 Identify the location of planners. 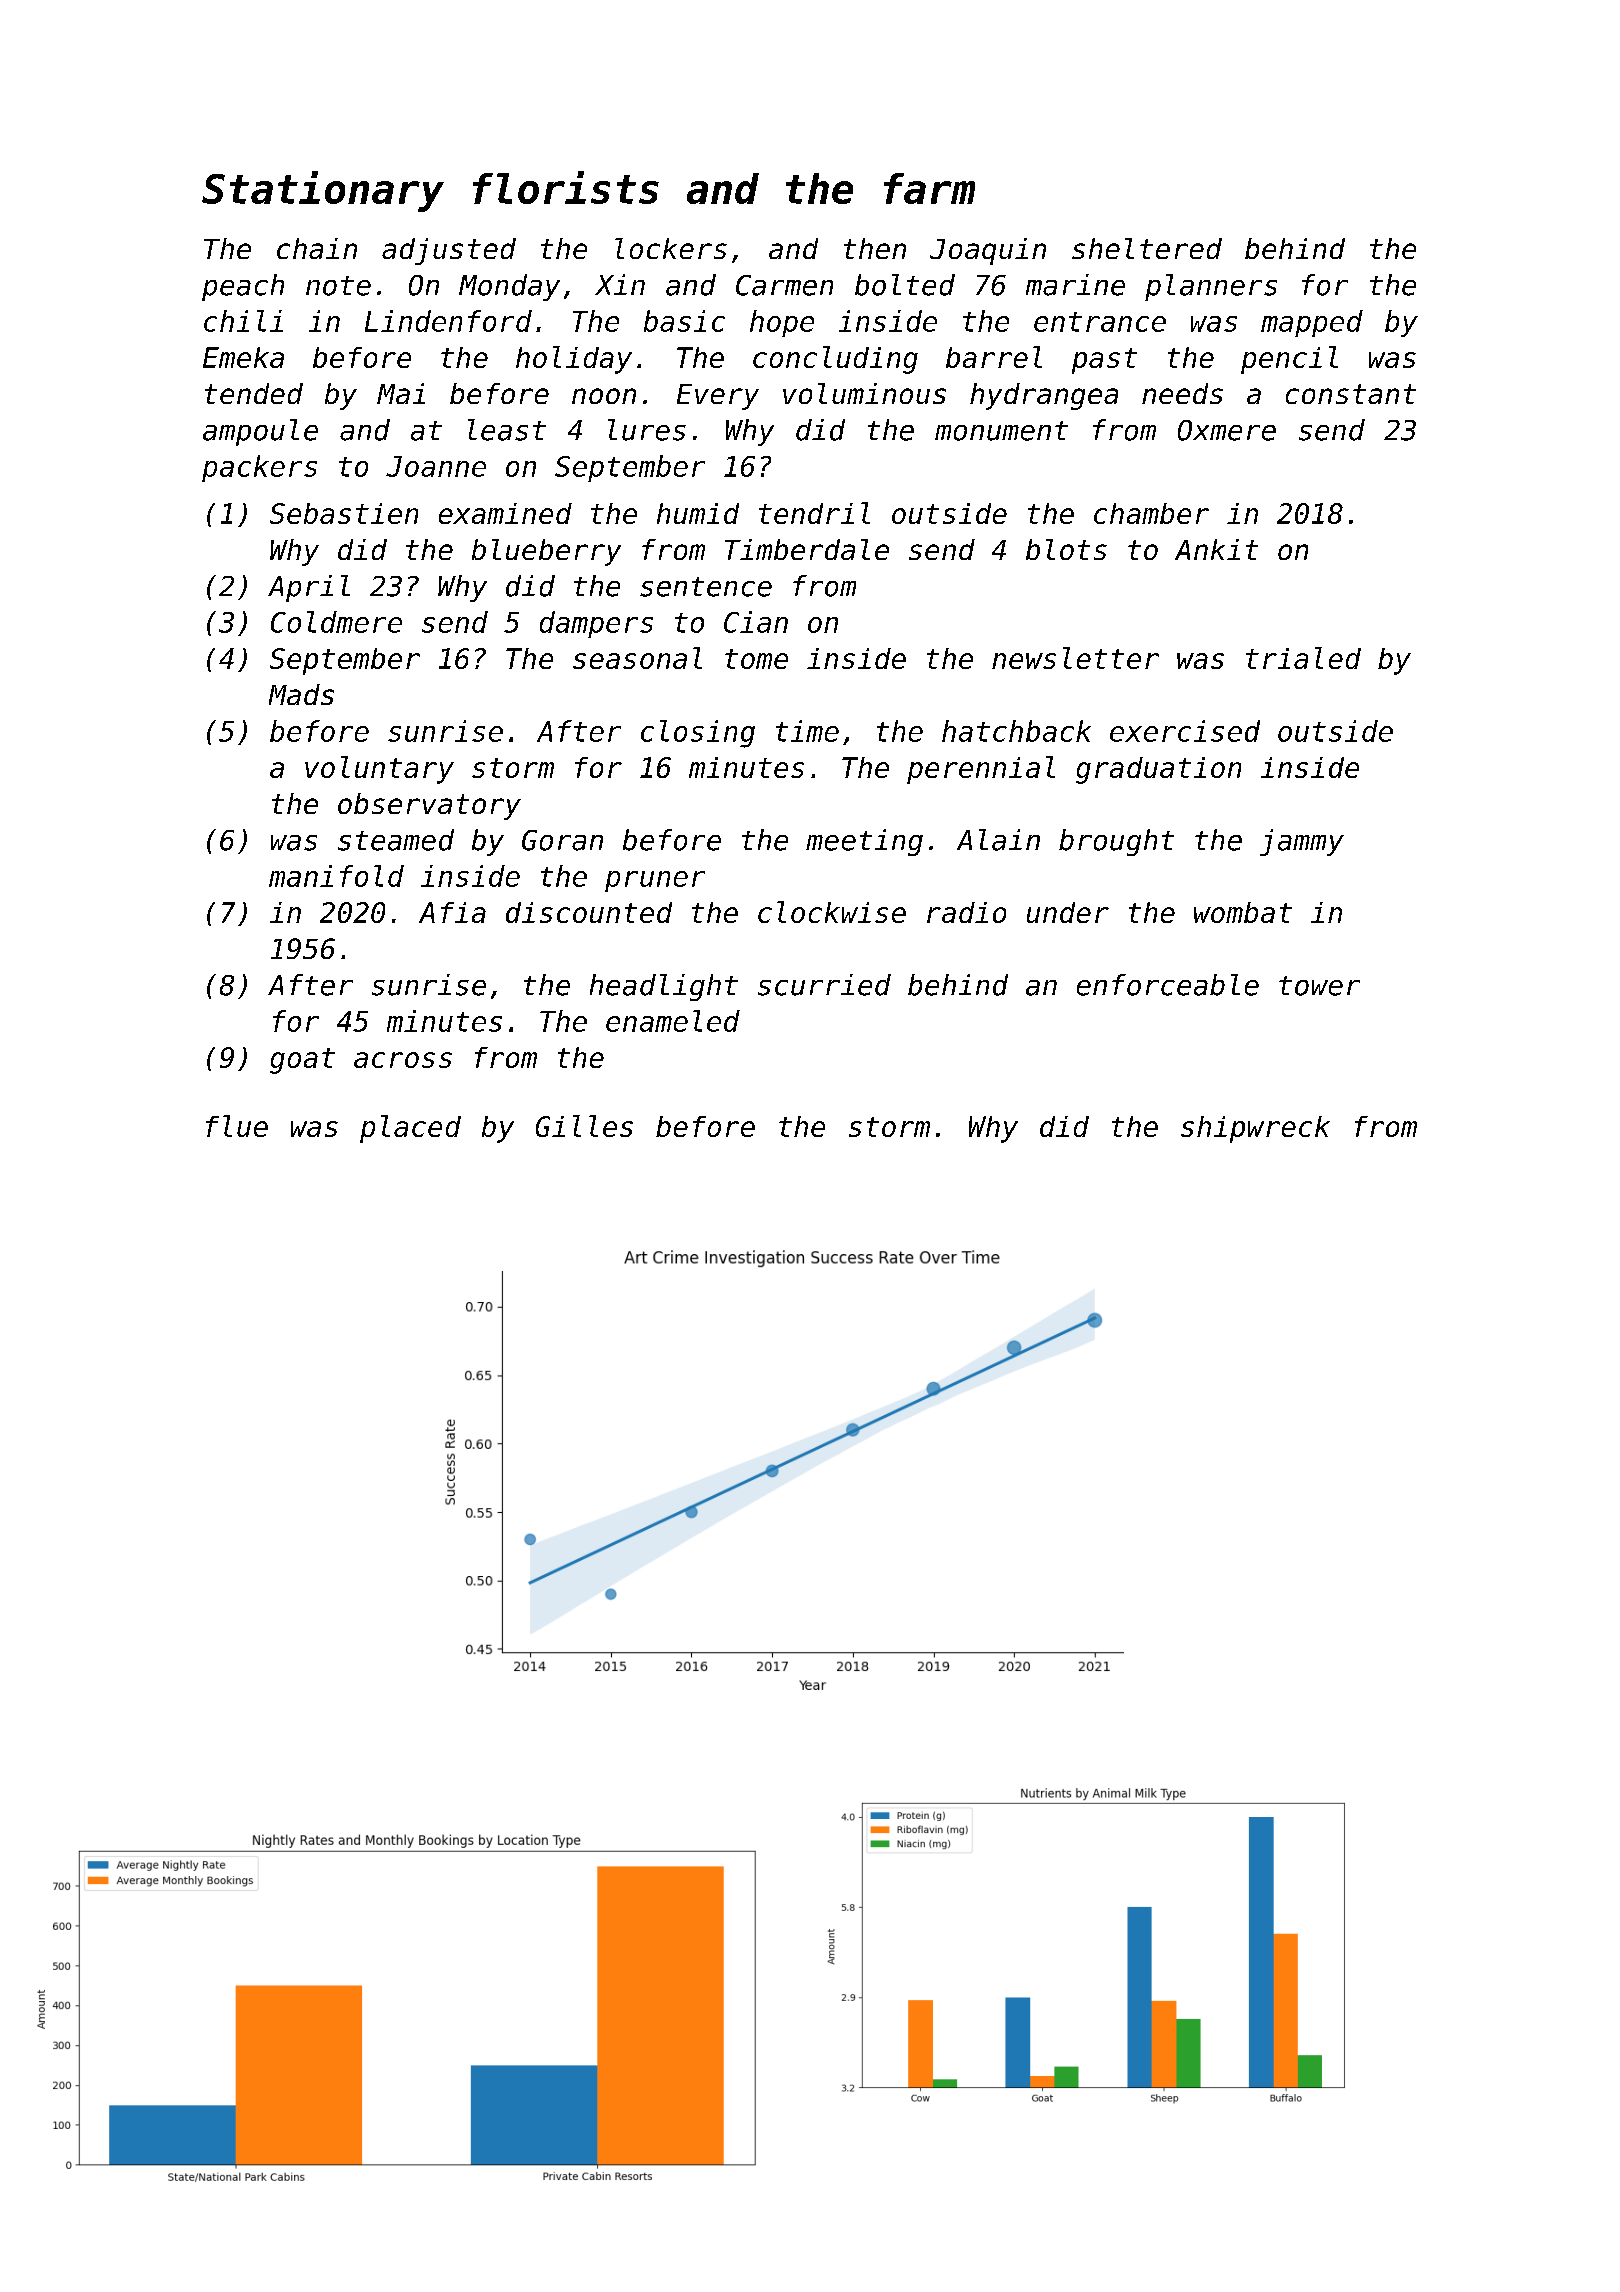
(1211, 287).
